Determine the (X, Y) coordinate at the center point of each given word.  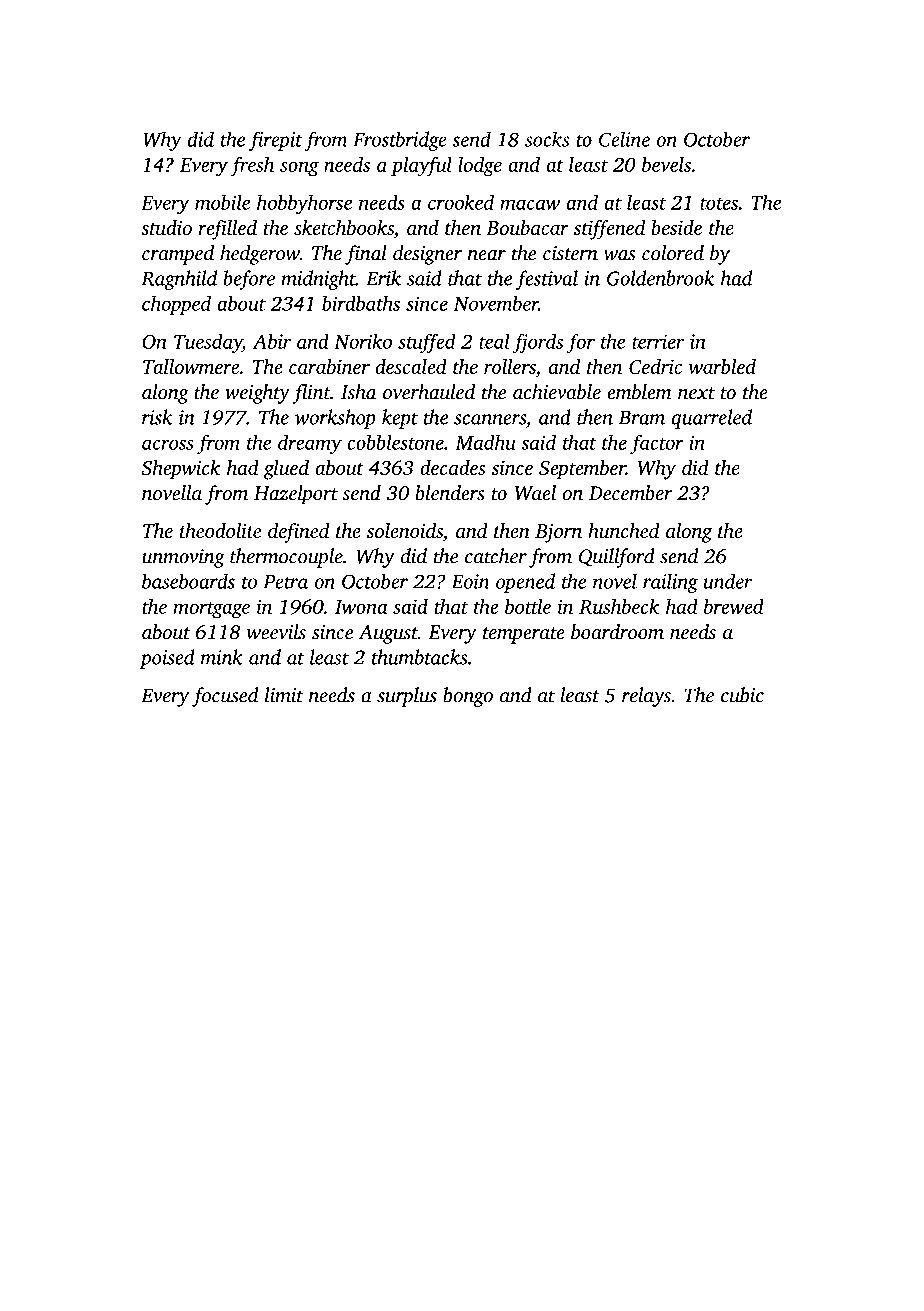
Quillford (617, 558)
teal (494, 341)
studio (166, 227)
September (582, 470)
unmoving (183, 558)
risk (157, 417)
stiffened (609, 230)
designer (427, 255)
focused (225, 697)
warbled (722, 366)
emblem (639, 392)
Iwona (361, 607)
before (249, 280)
